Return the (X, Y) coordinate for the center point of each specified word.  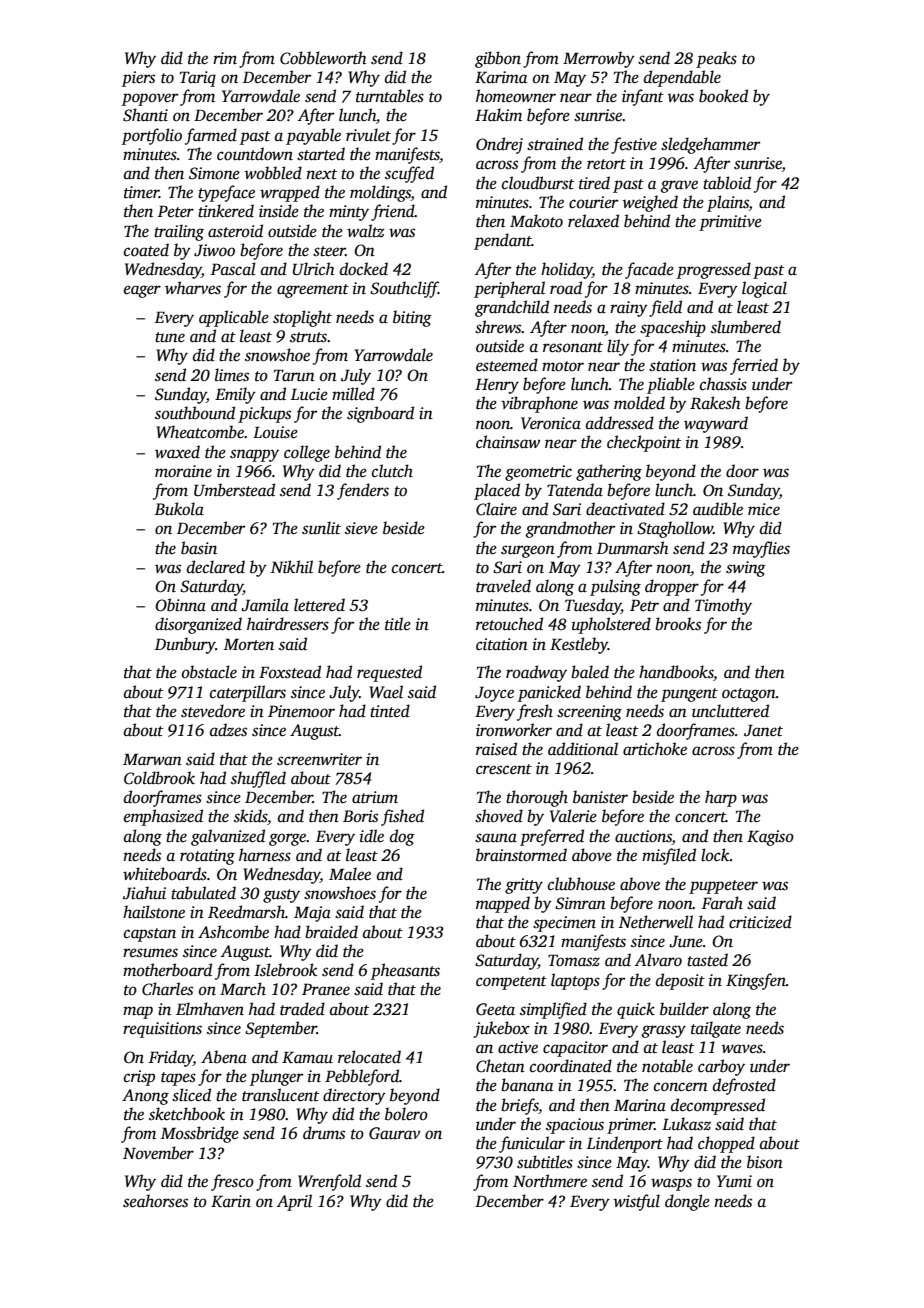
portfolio (152, 136)
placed (497, 491)
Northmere (550, 1181)
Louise (275, 432)
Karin (231, 1201)
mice (764, 509)
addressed (620, 423)
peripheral (509, 289)
